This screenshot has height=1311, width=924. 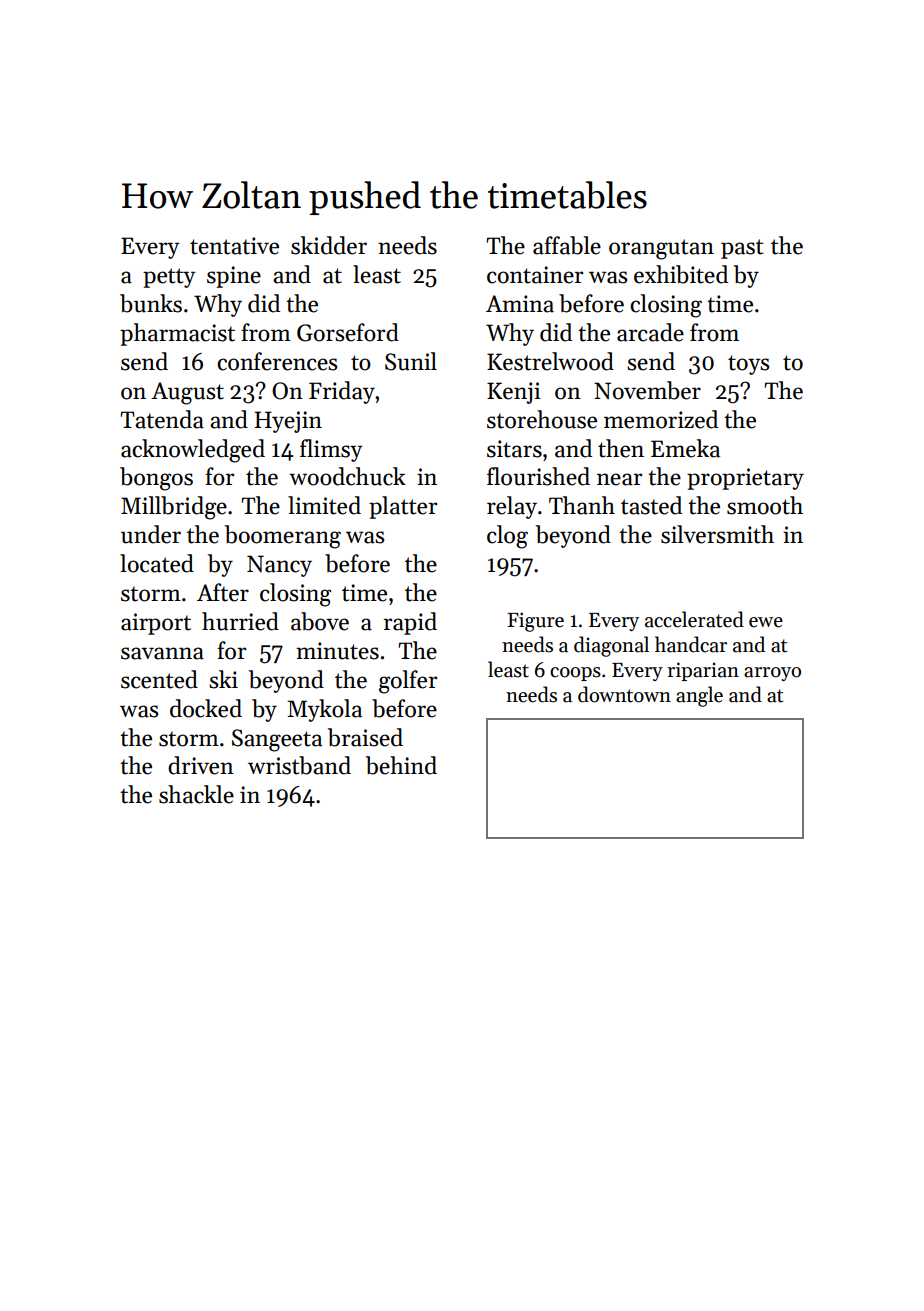 What do you see at coordinates (765, 505) in the screenshot?
I see `smooth` at bounding box center [765, 505].
